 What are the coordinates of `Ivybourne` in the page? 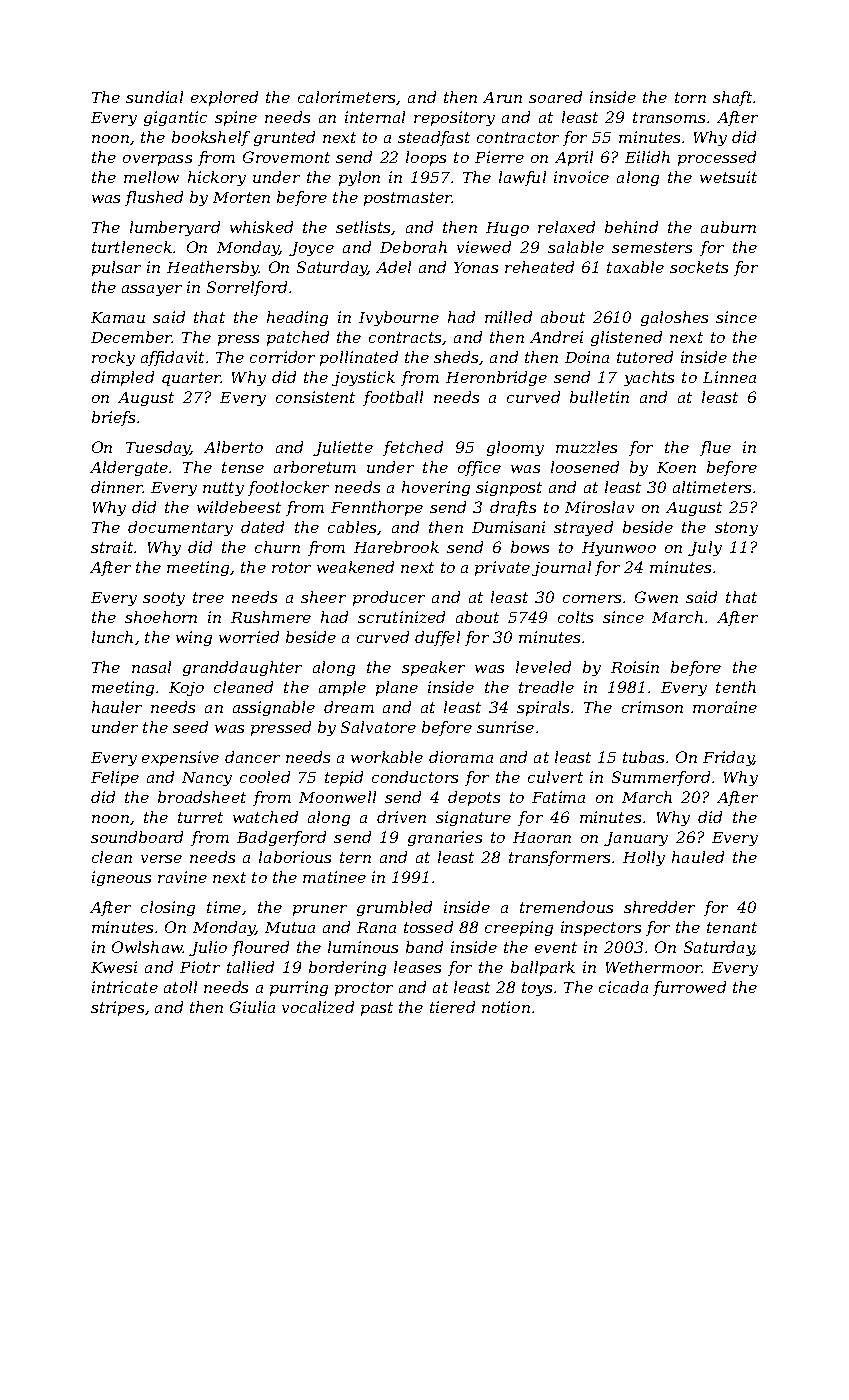 It's located at (399, 318).
